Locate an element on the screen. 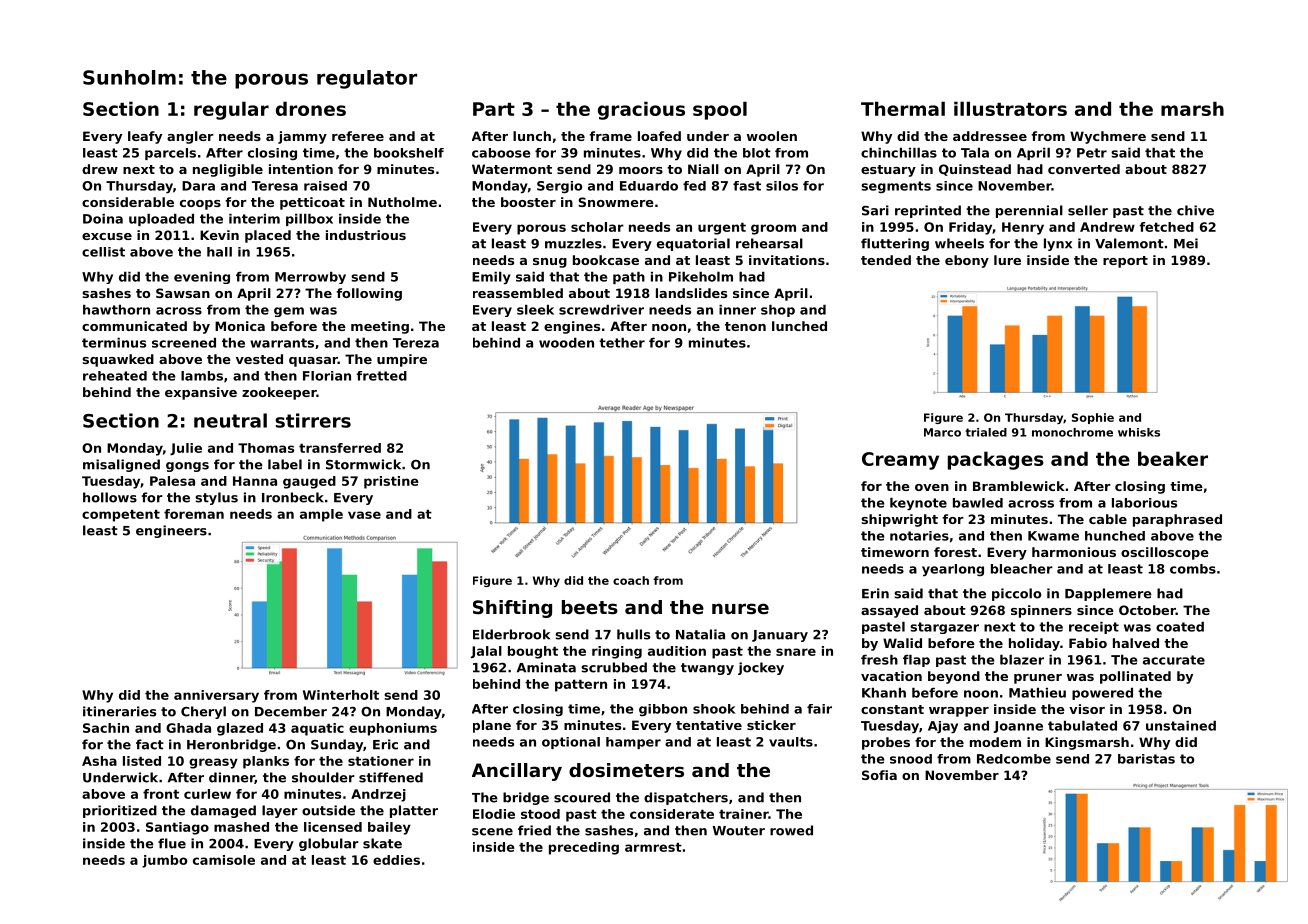 The width and height of the screenshot is (1308, 924). Sophie is located at coordinates (1093, 418).
